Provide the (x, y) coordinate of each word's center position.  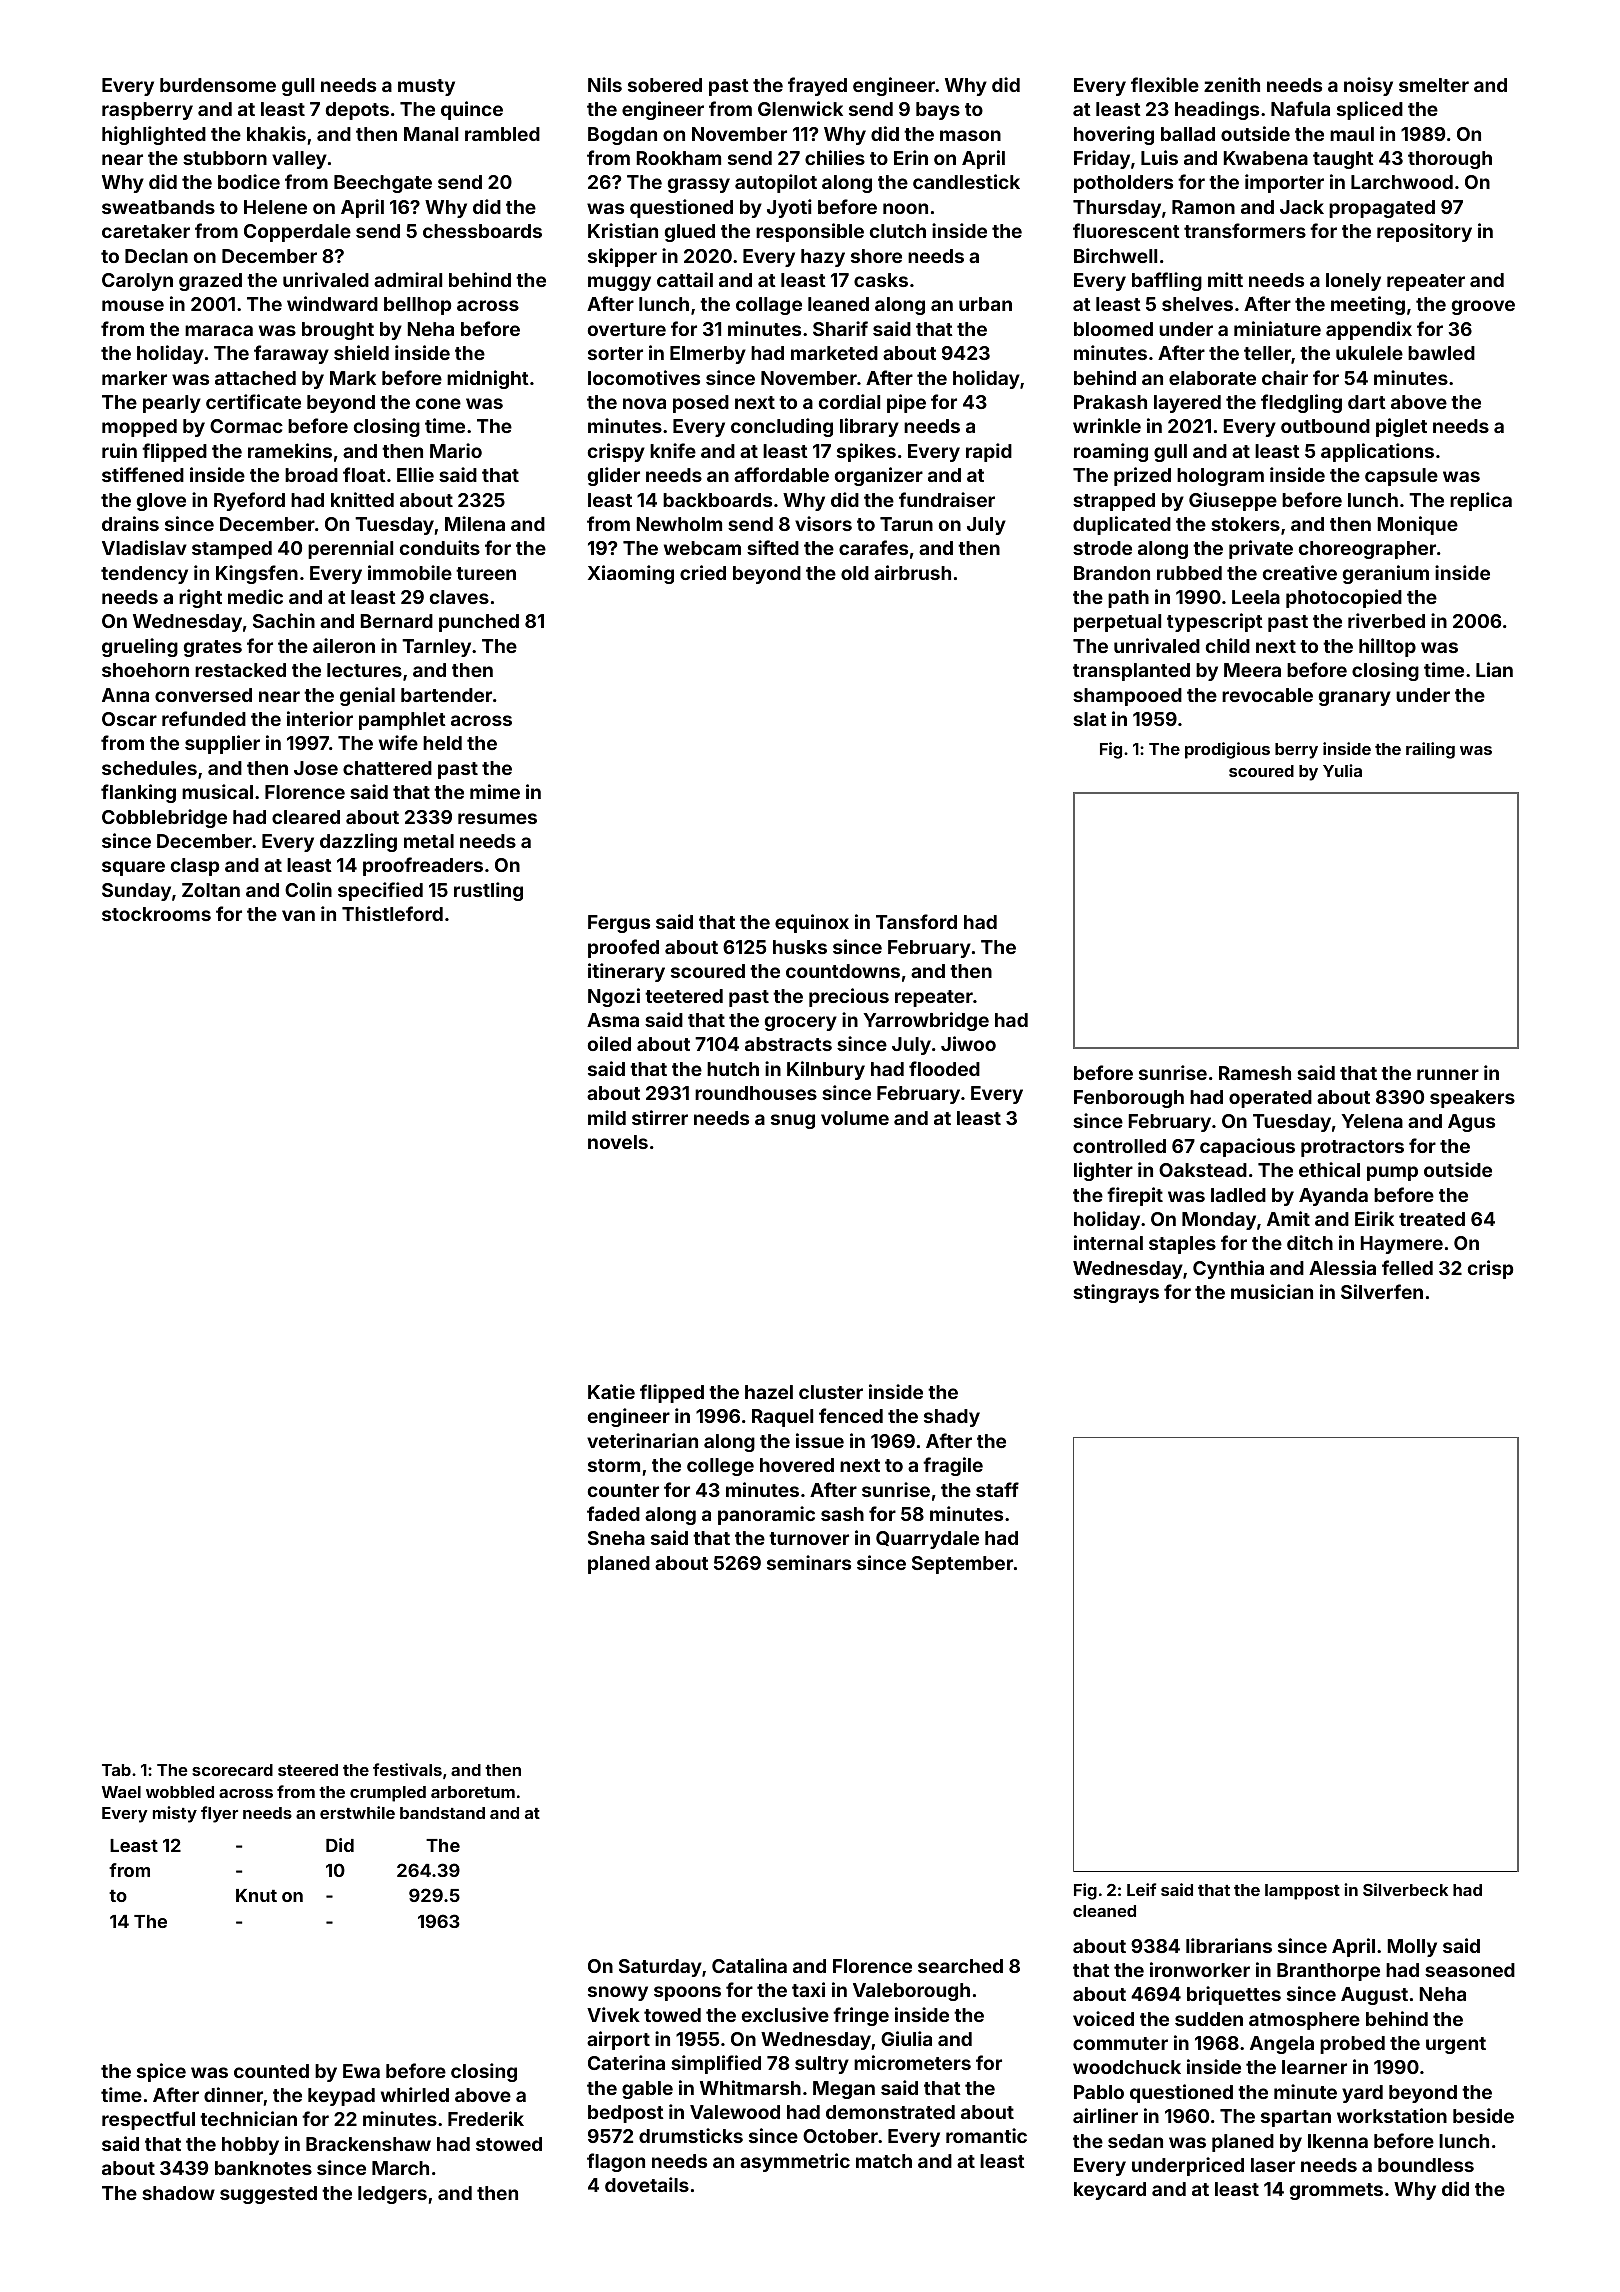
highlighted (154, 135)
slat (1090, 719)
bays (938, 111)
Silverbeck (1405, 1889)
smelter (1434, 85)
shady (952, 1418)
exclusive (785, 2014)
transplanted (1131, 672)
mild (607, 1117)
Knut (256, 1895)
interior (320, 718)
